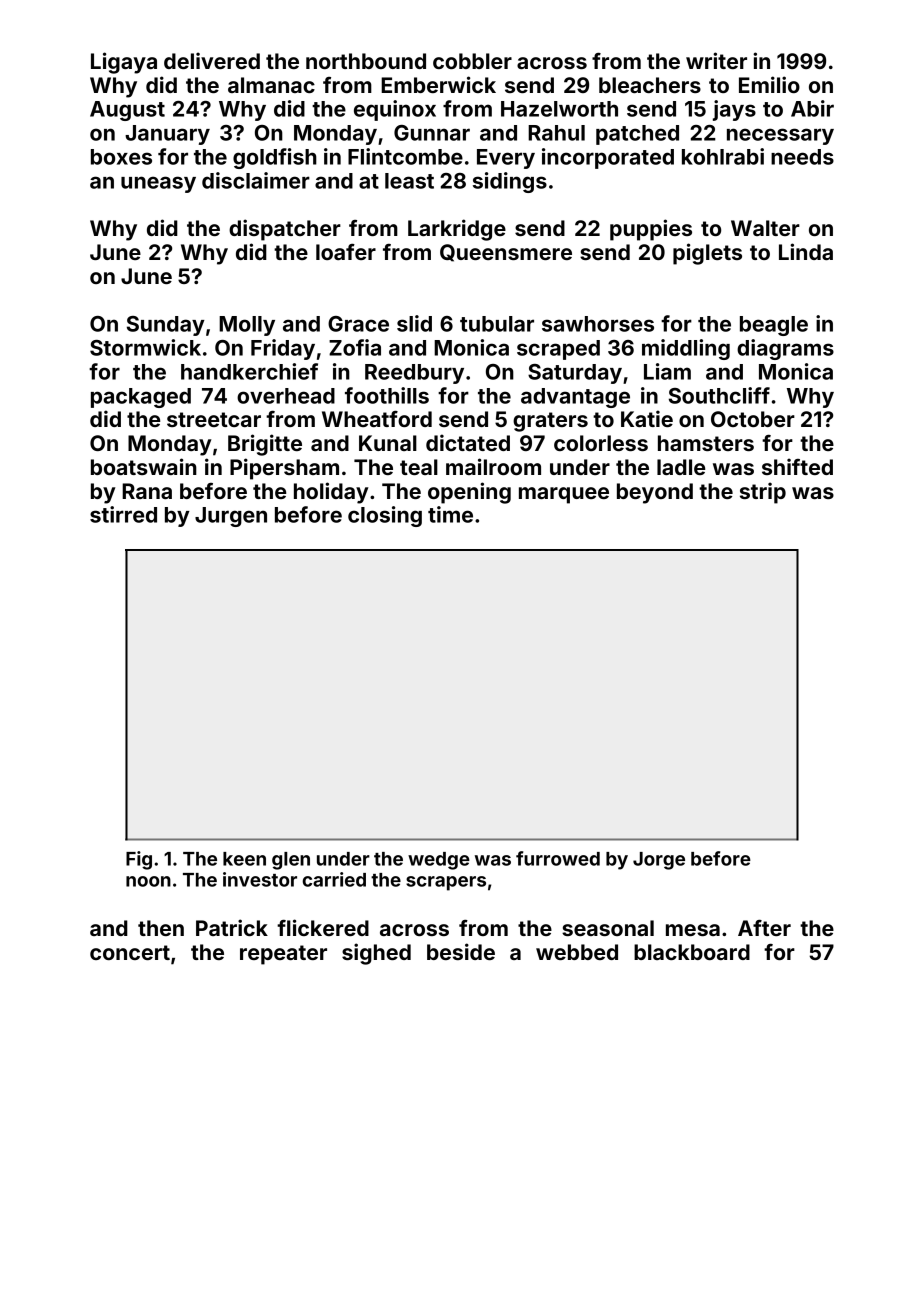 The height and width of the page is (1314, 924). What do you see at coordinates (291, 861) in the page?
I see `glen` at bounding box center [291, 861].
